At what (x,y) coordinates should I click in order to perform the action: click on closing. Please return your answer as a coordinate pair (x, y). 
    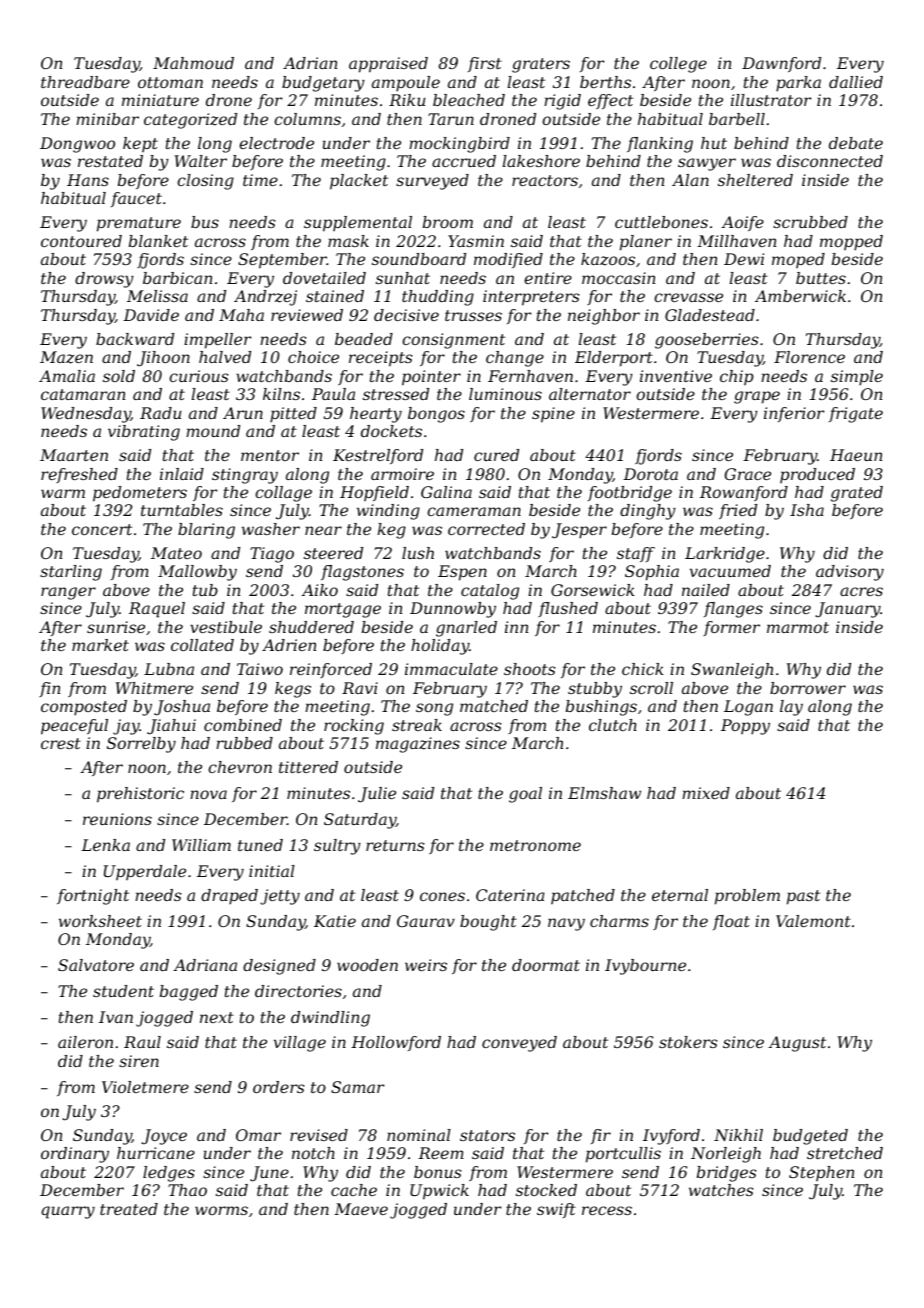
    Looking at the image, I should click on (205, 182).
